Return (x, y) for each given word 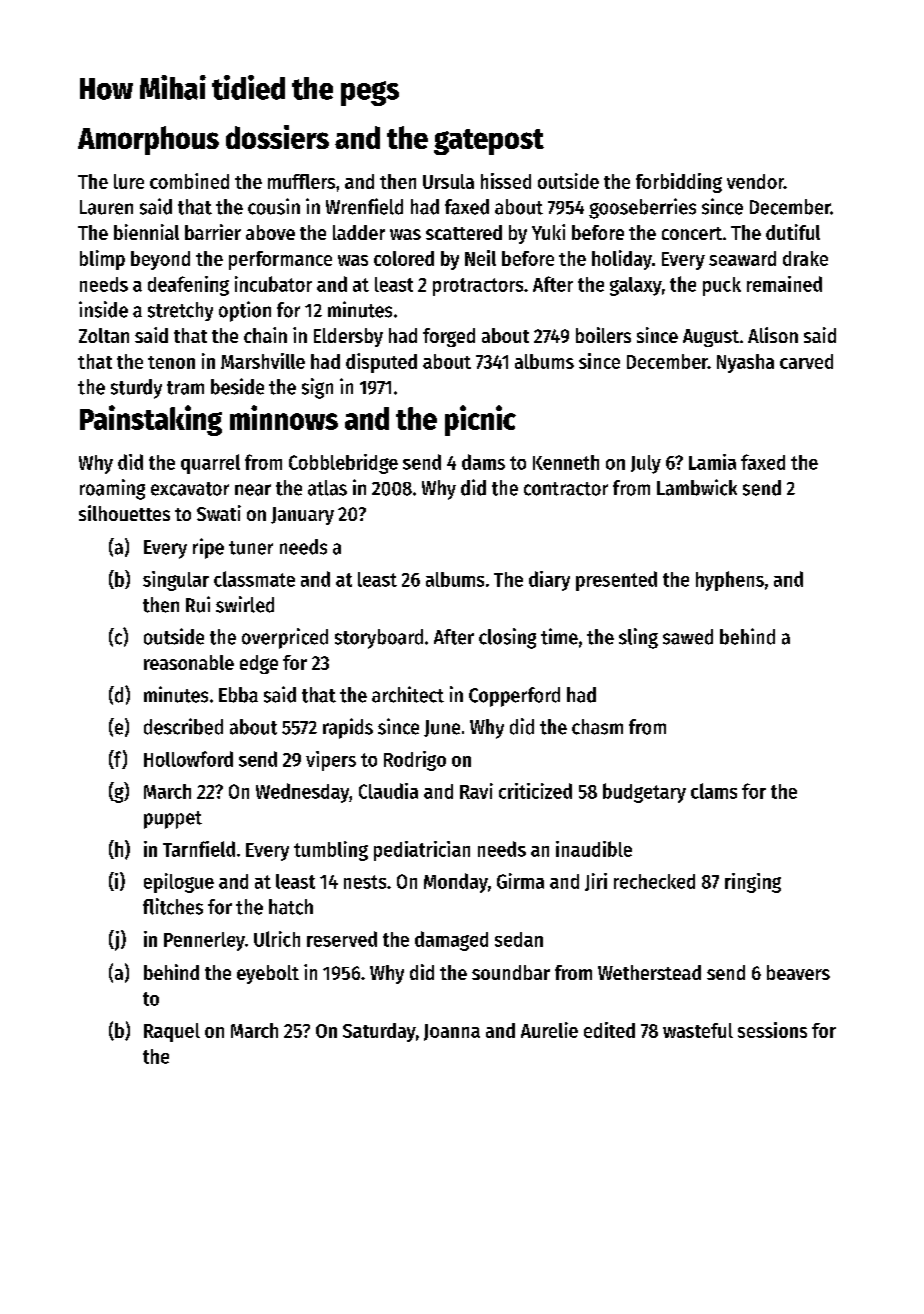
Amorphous (148, 140)
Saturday (379, 1032)
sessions (772, 1030)
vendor (755, 181)
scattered (464, 232)
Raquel (172, 1032)
